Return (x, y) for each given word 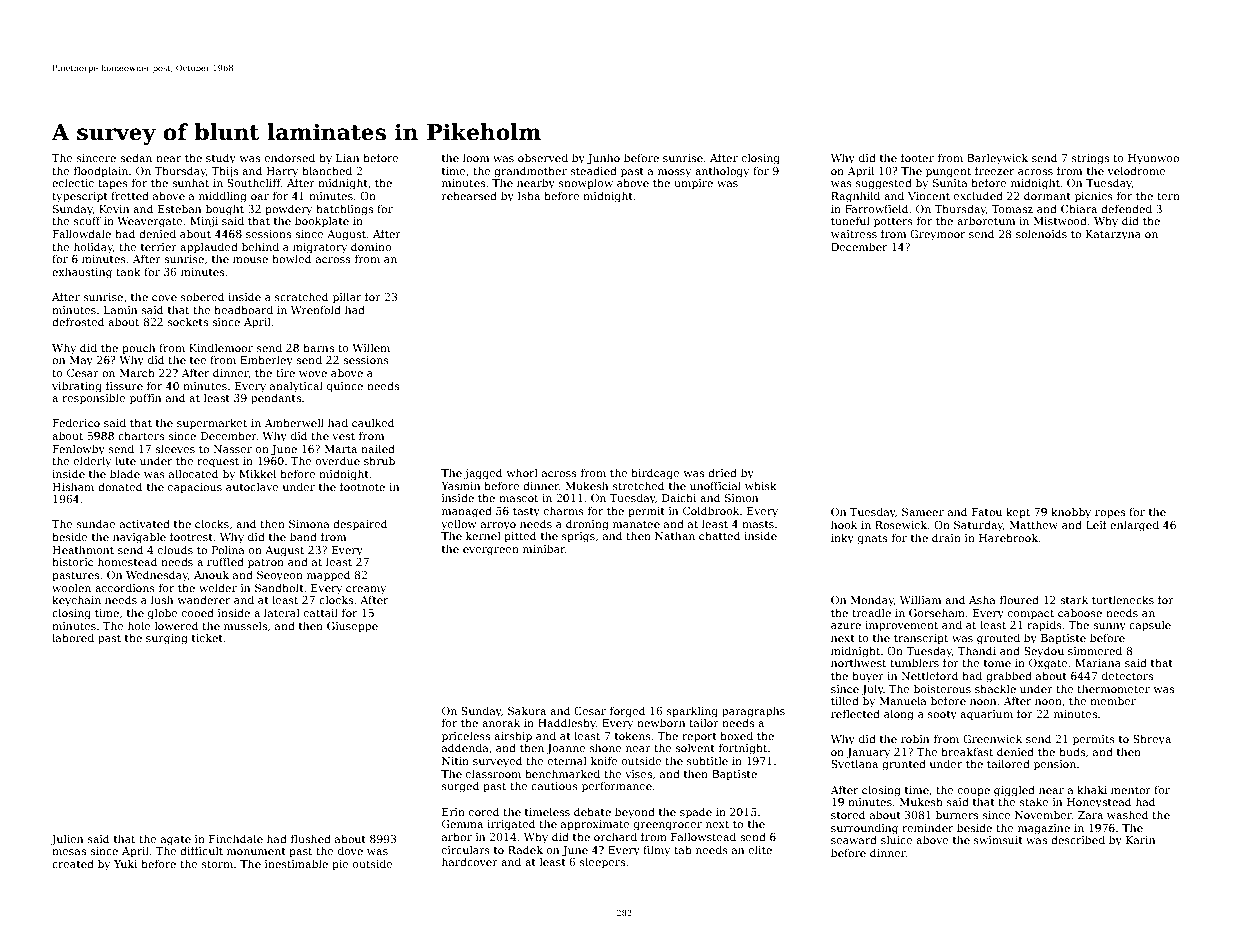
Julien (67, 839)
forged (627, 712)
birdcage (655, 474)
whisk (761, 485)
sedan (136, 157)
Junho (603, 158)
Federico (76, 422)
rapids (1044, 626)
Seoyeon (280, 576)
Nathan (675, 535)
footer (917, 157)
